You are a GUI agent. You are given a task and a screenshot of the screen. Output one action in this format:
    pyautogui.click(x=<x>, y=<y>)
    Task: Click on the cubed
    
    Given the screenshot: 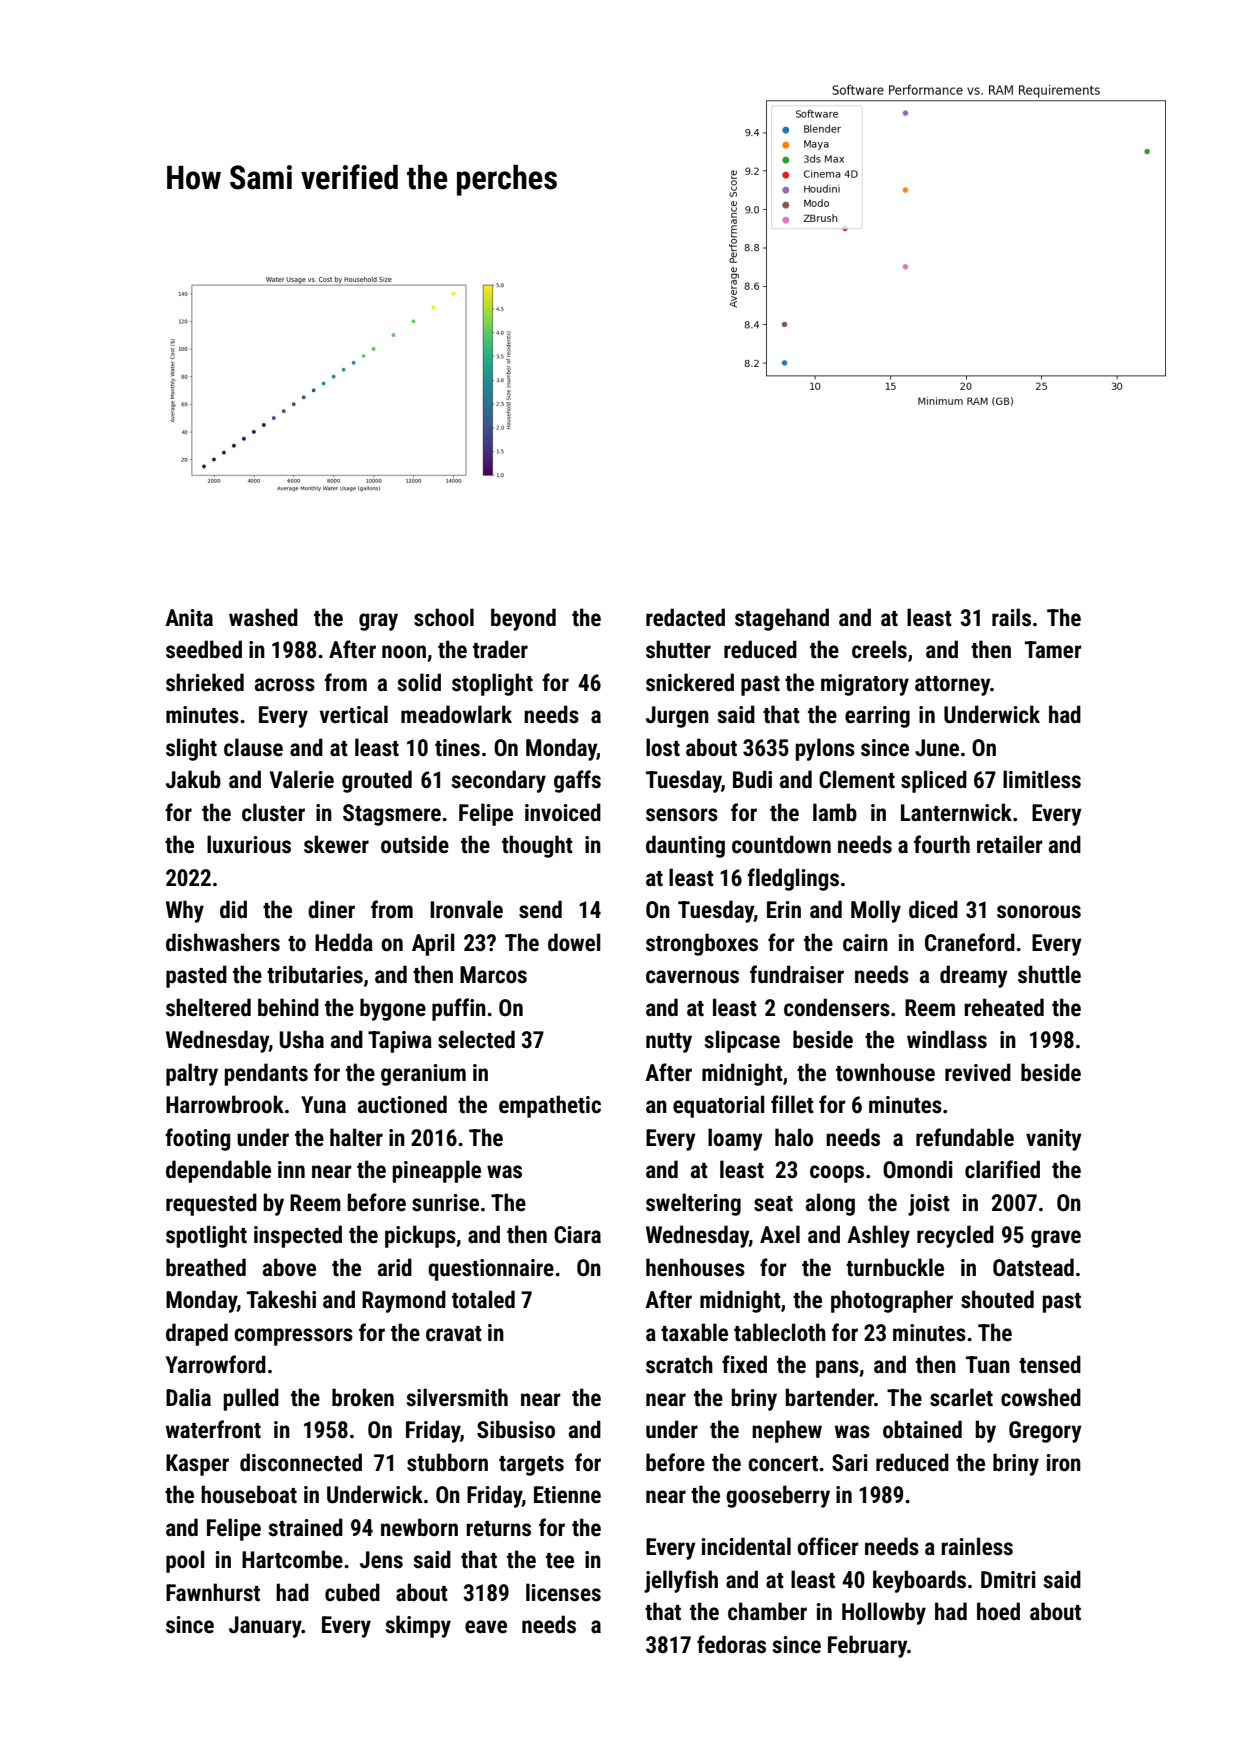 What is the action you would take?
    pyautogui.click(x=352, y=1592)
